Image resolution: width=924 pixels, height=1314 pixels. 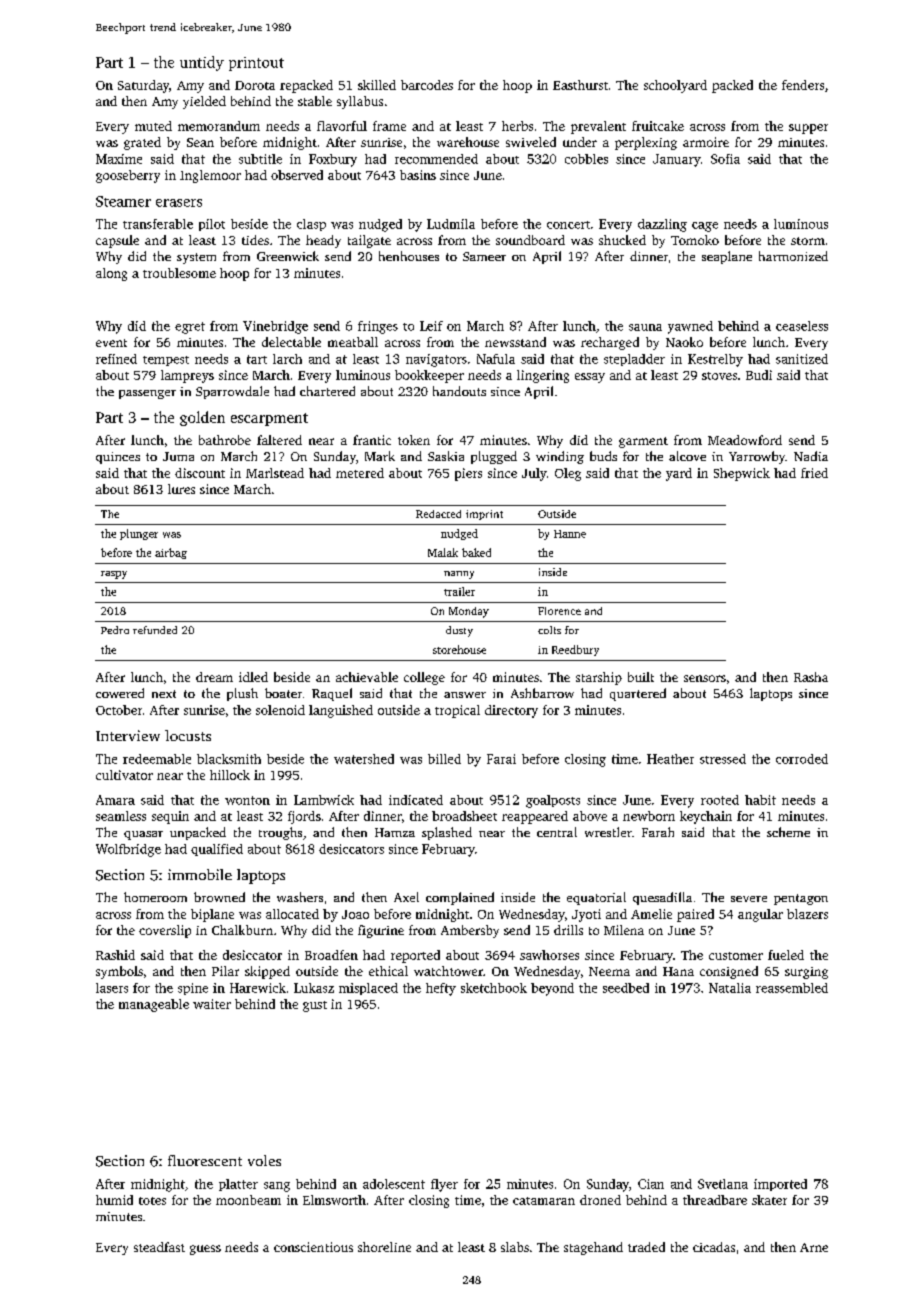 I want to click on cicadas, so click(x=714, y=1247).
